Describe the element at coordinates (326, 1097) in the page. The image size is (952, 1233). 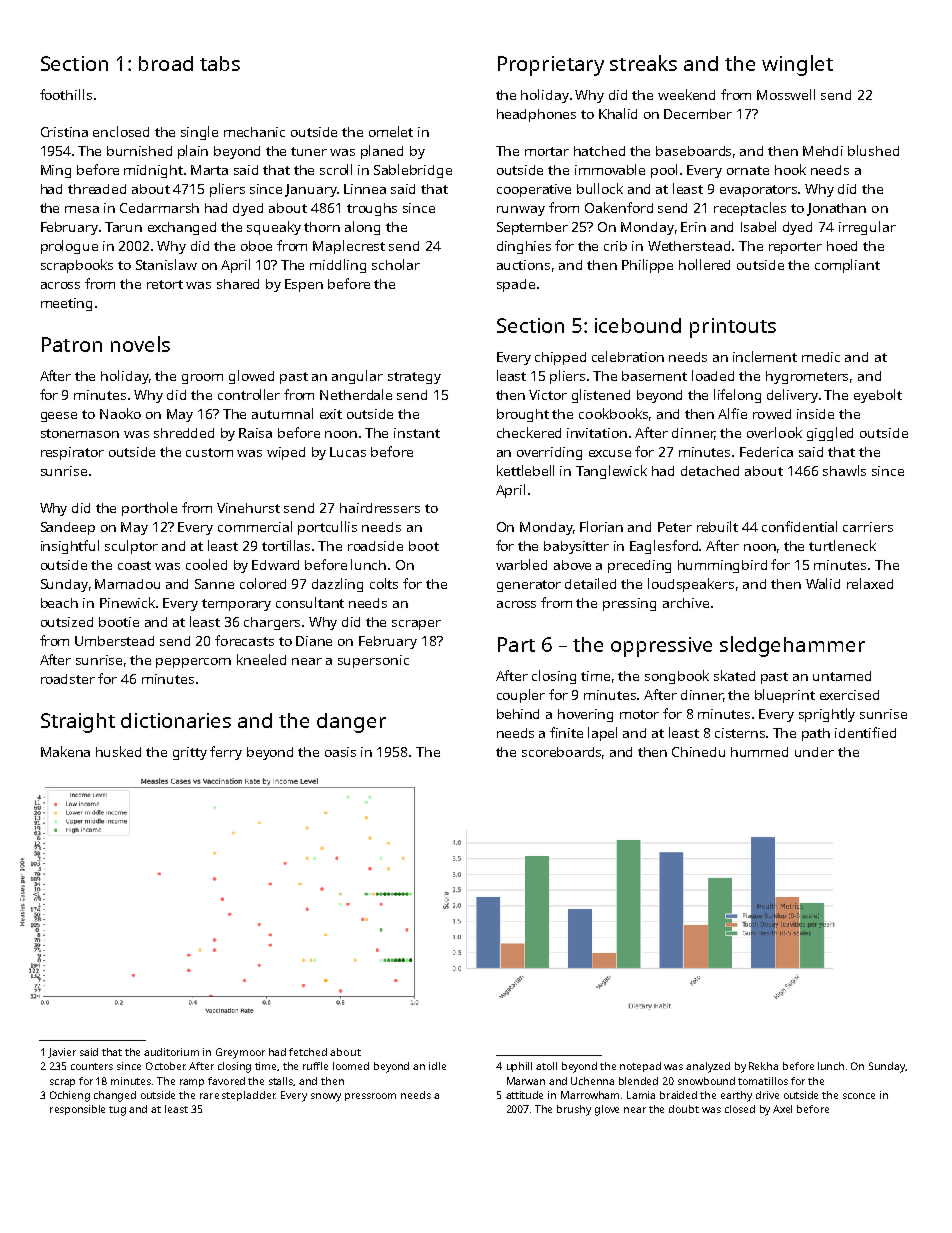
I see `snowy` at that location.
